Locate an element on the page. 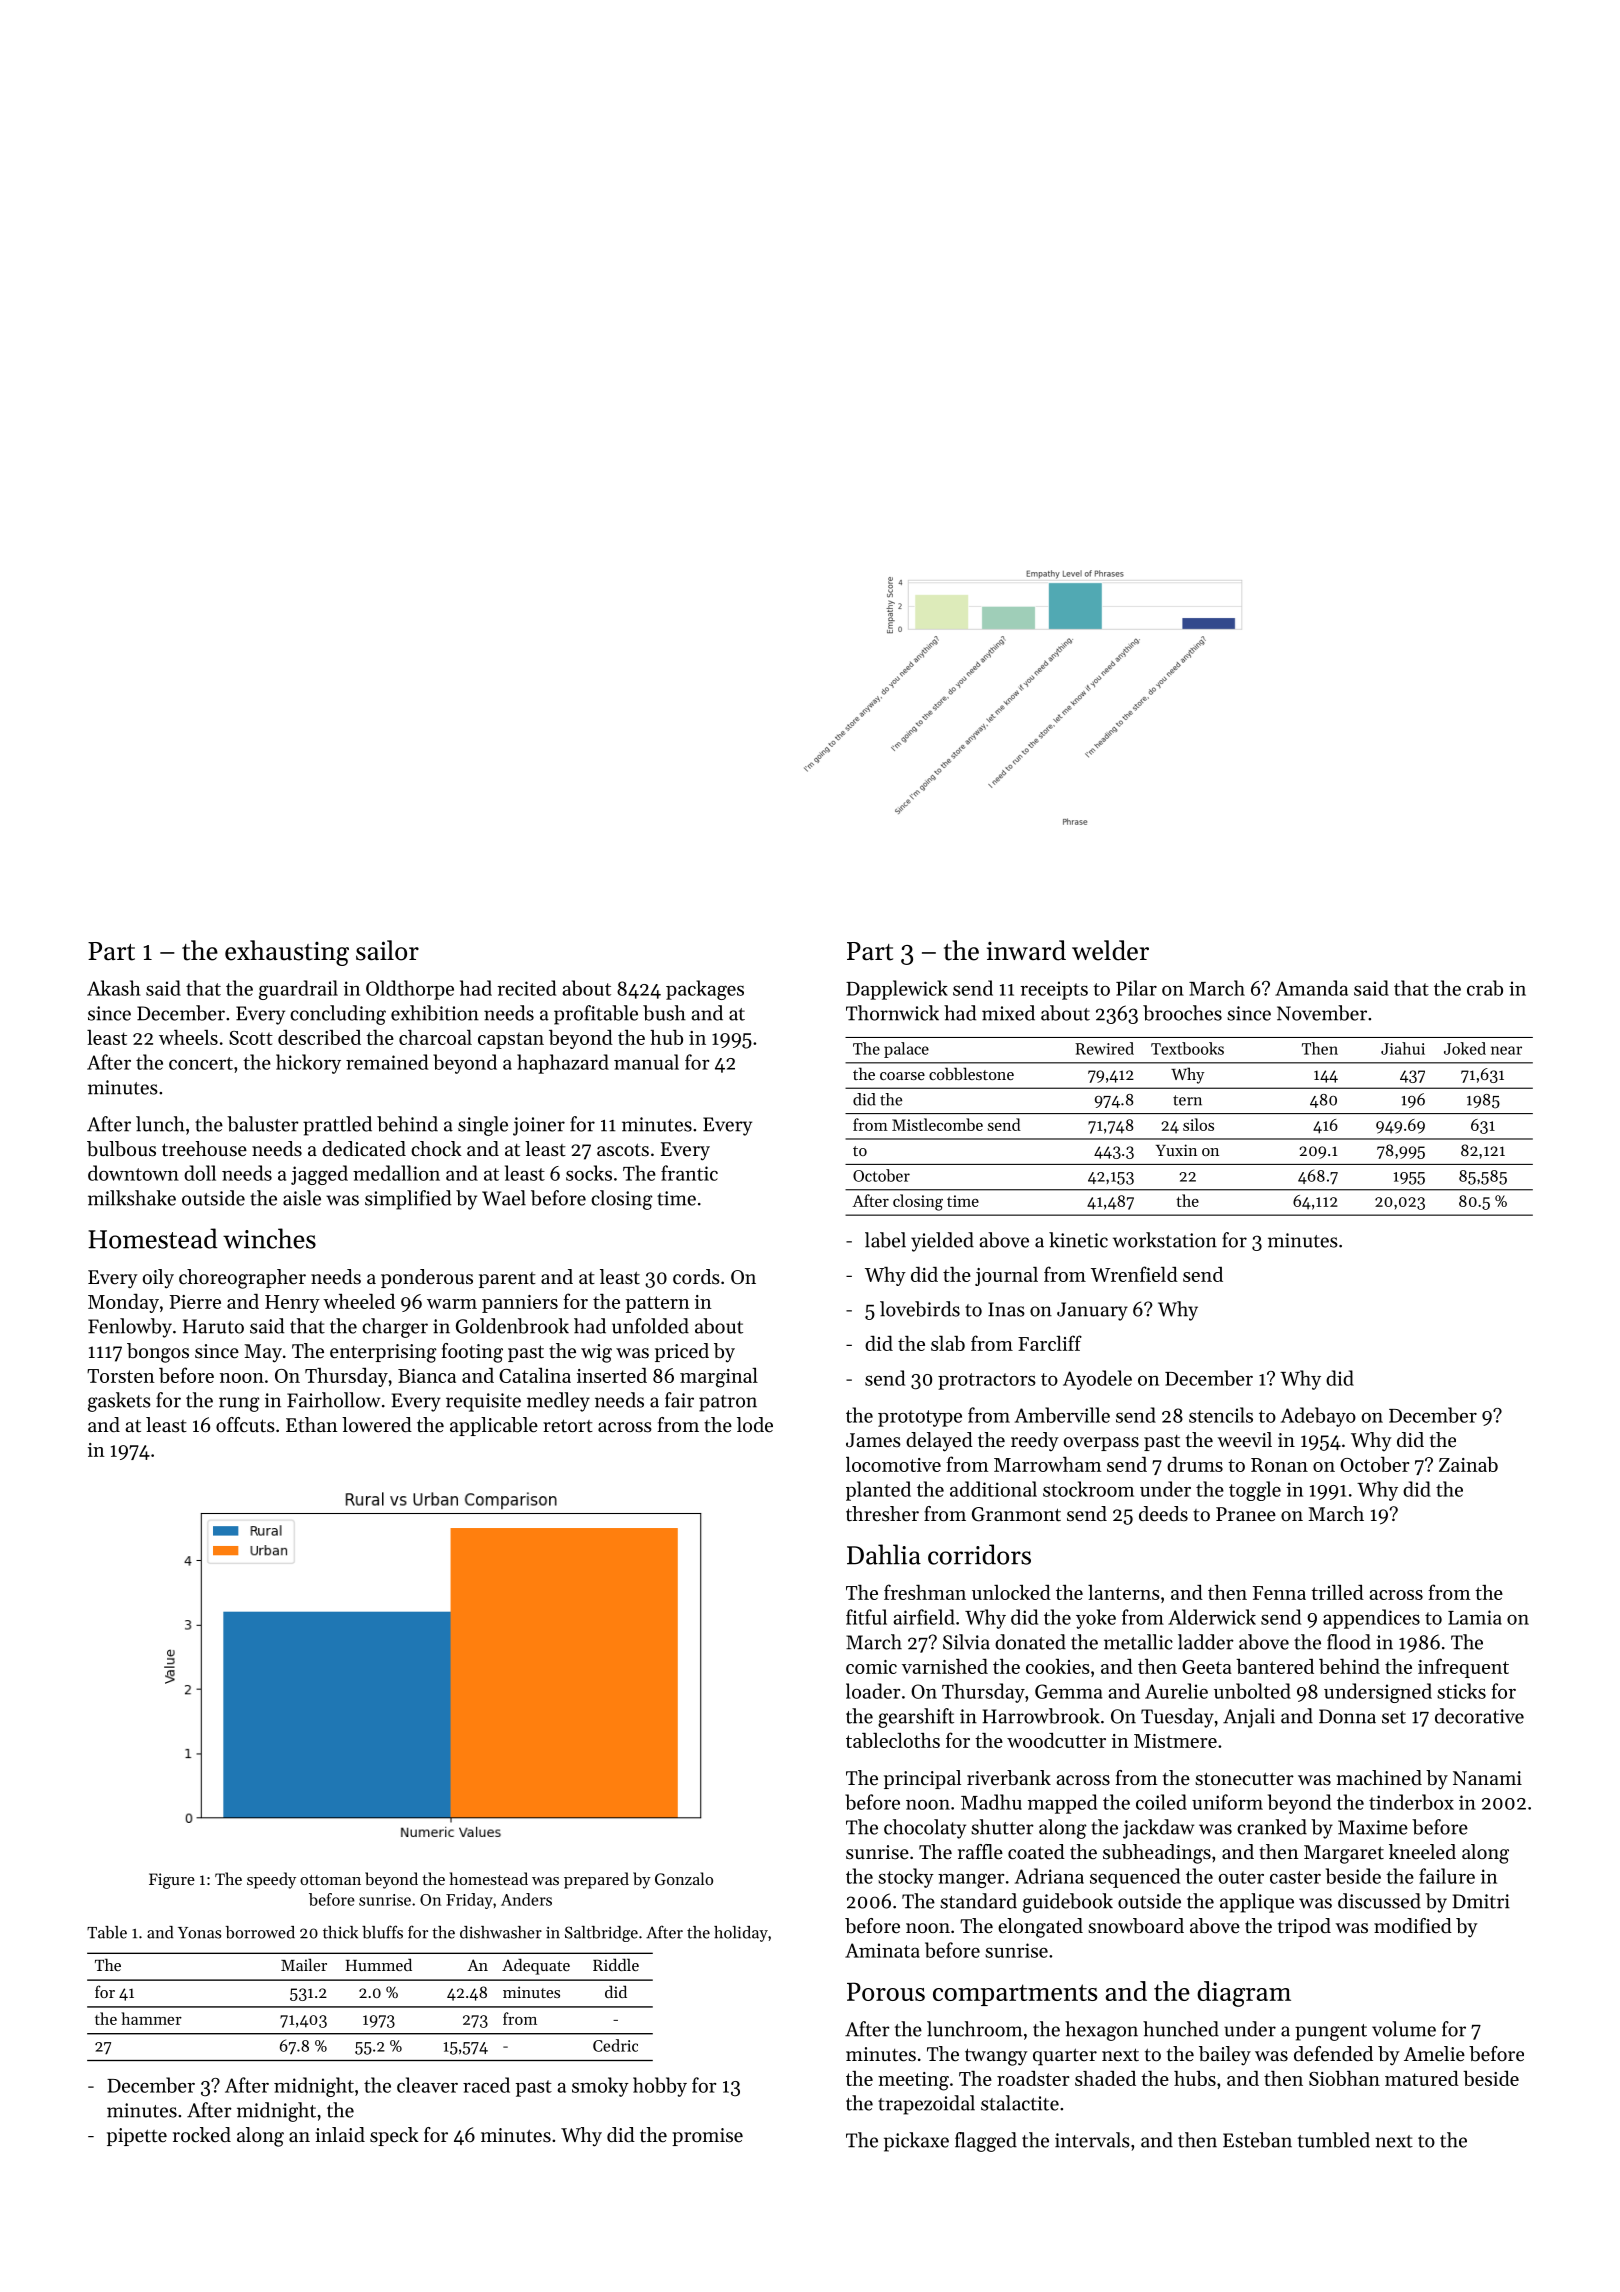 The width and height of the document is (1620, 2292). concert is located at coordinates (201, 1063).
